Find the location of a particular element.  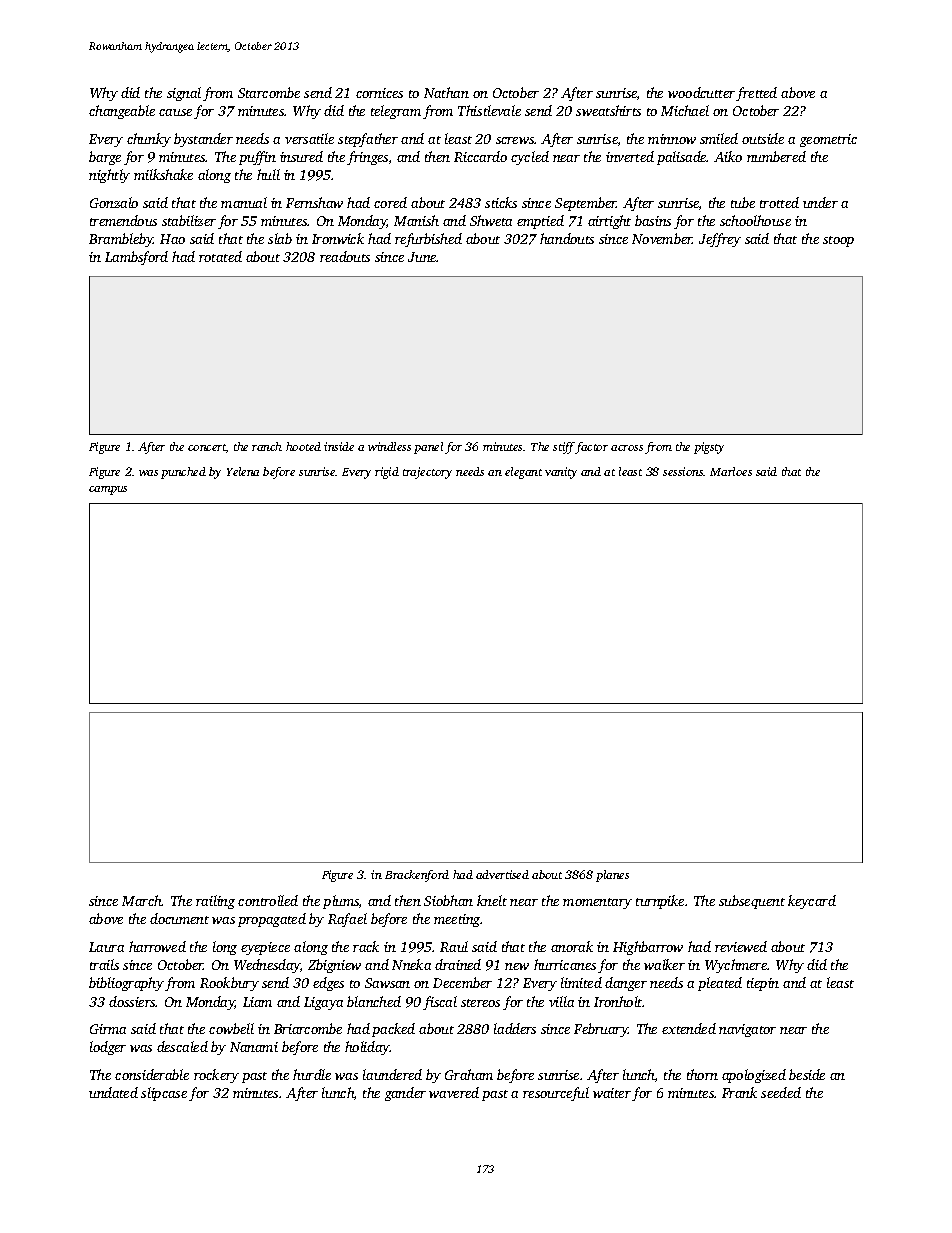

rockery is located at coordinates (216, 1076).
